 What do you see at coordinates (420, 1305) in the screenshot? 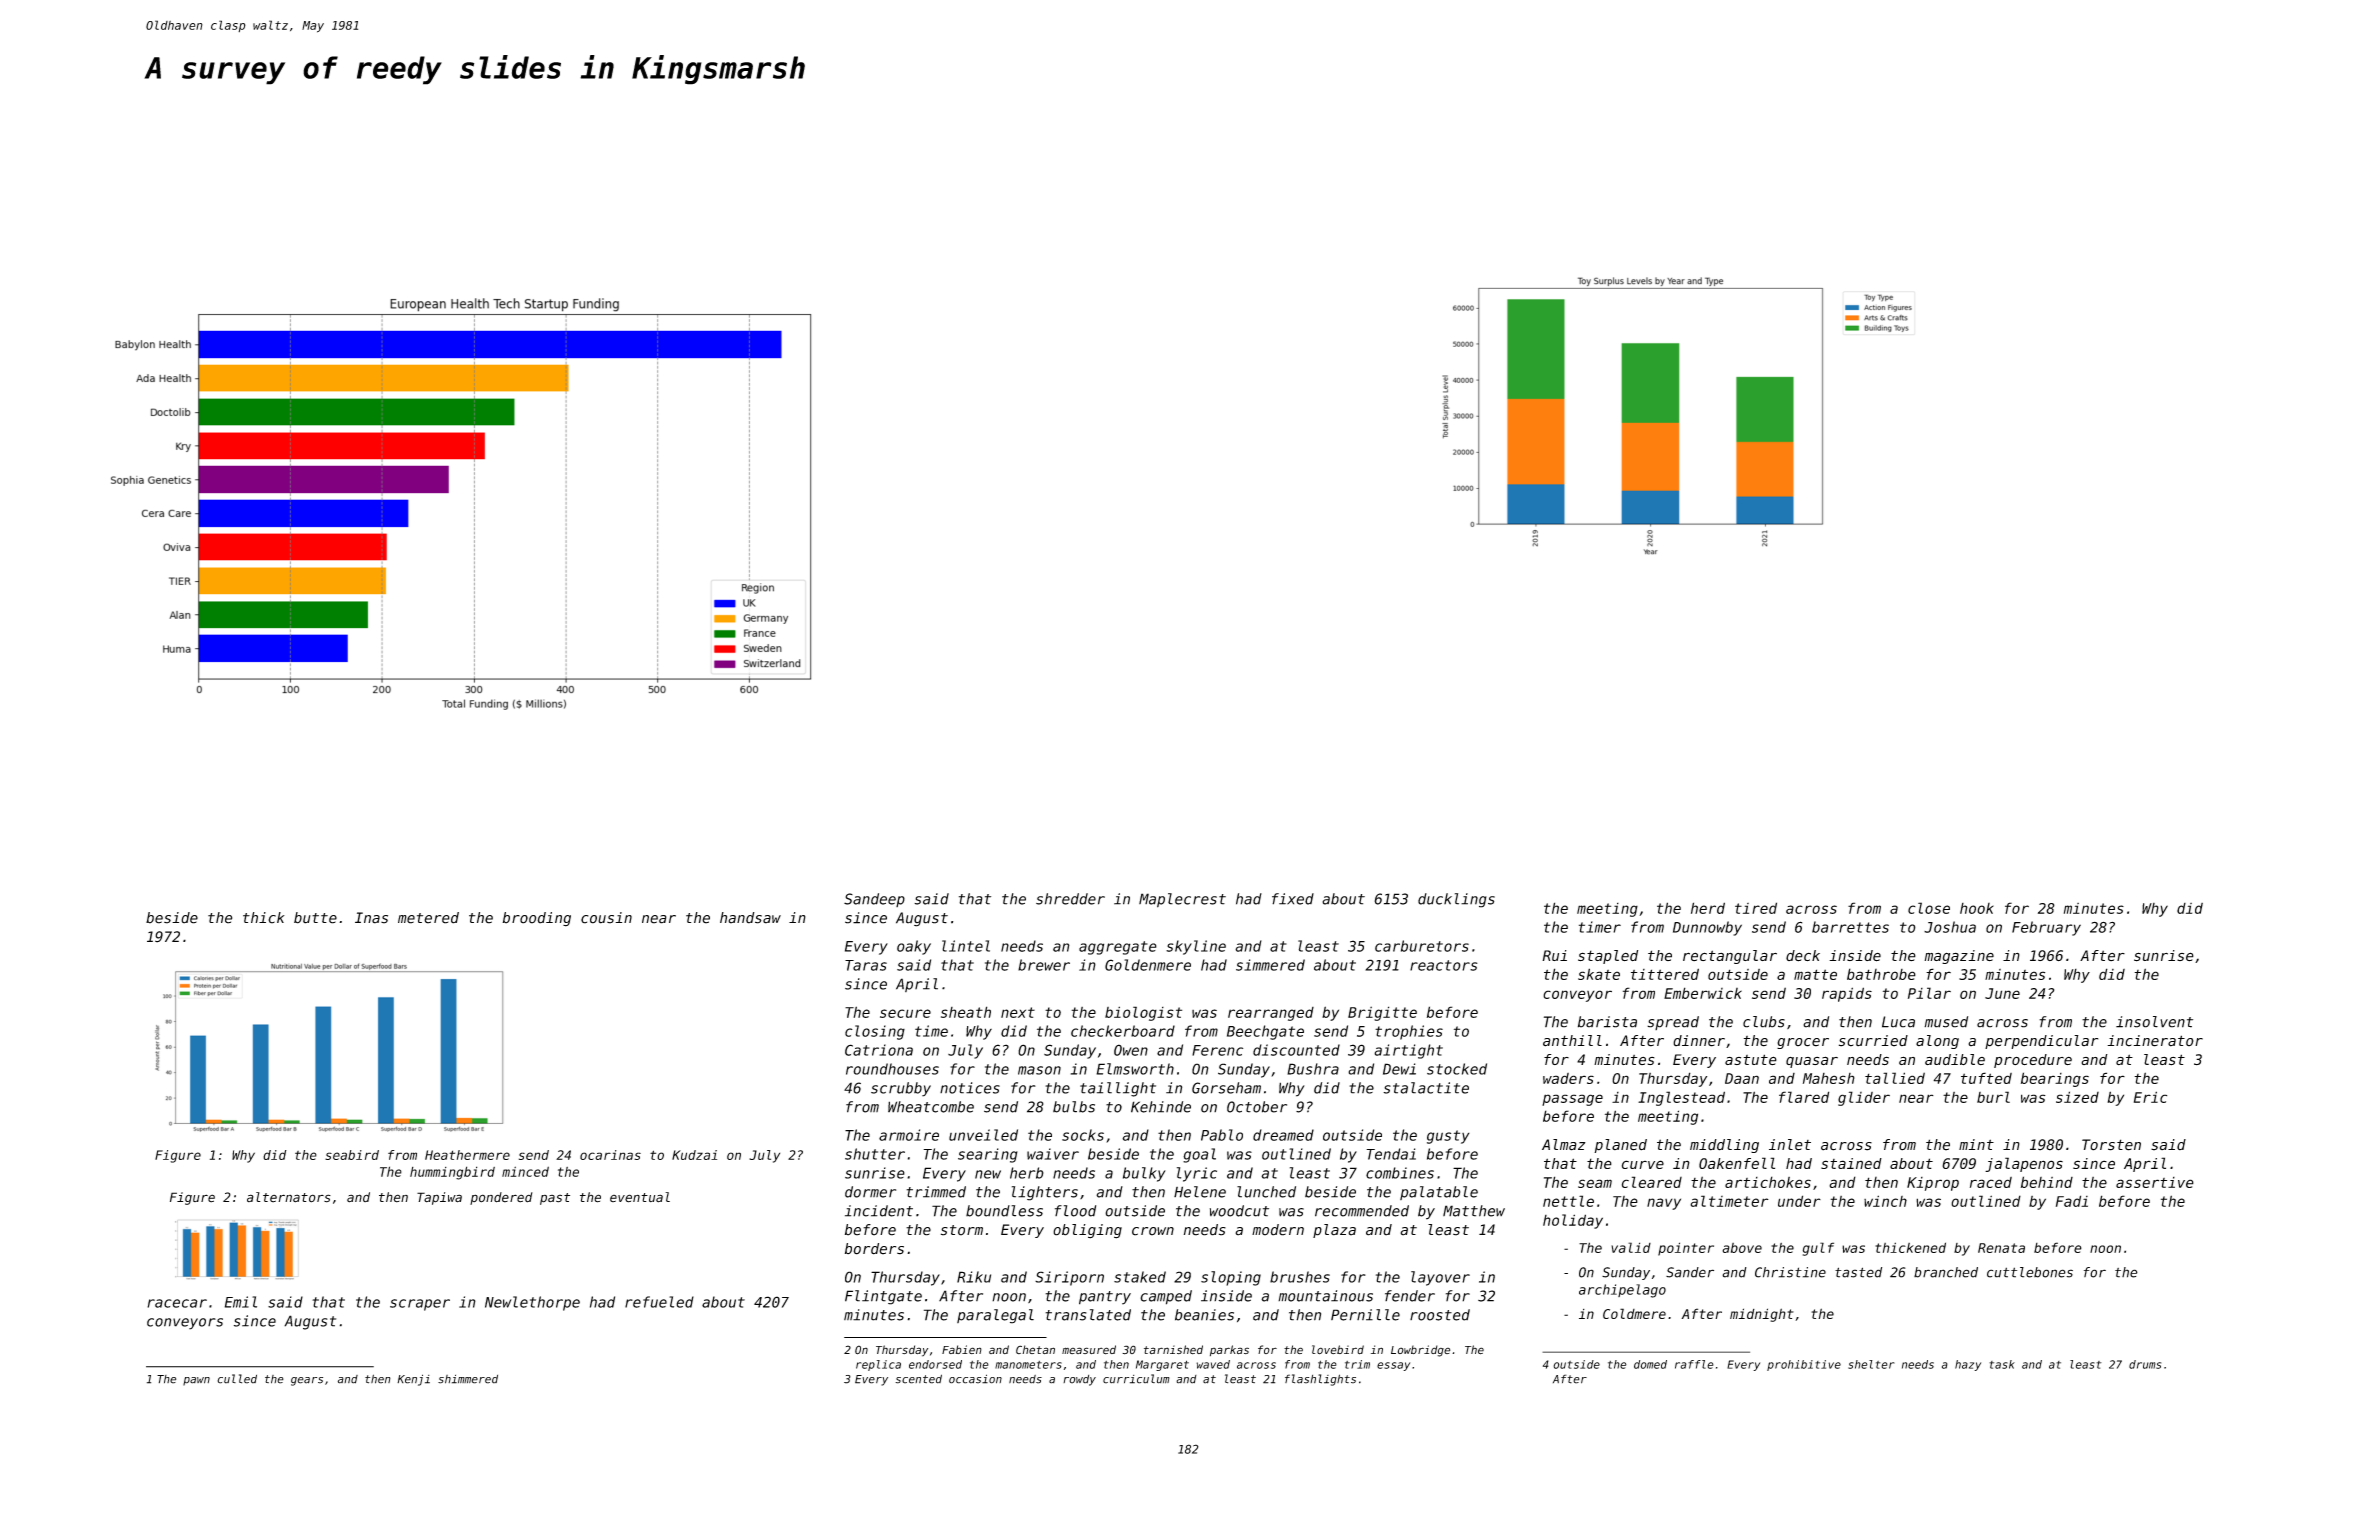
I see `scraper` at bounding box center [420, 1305].
